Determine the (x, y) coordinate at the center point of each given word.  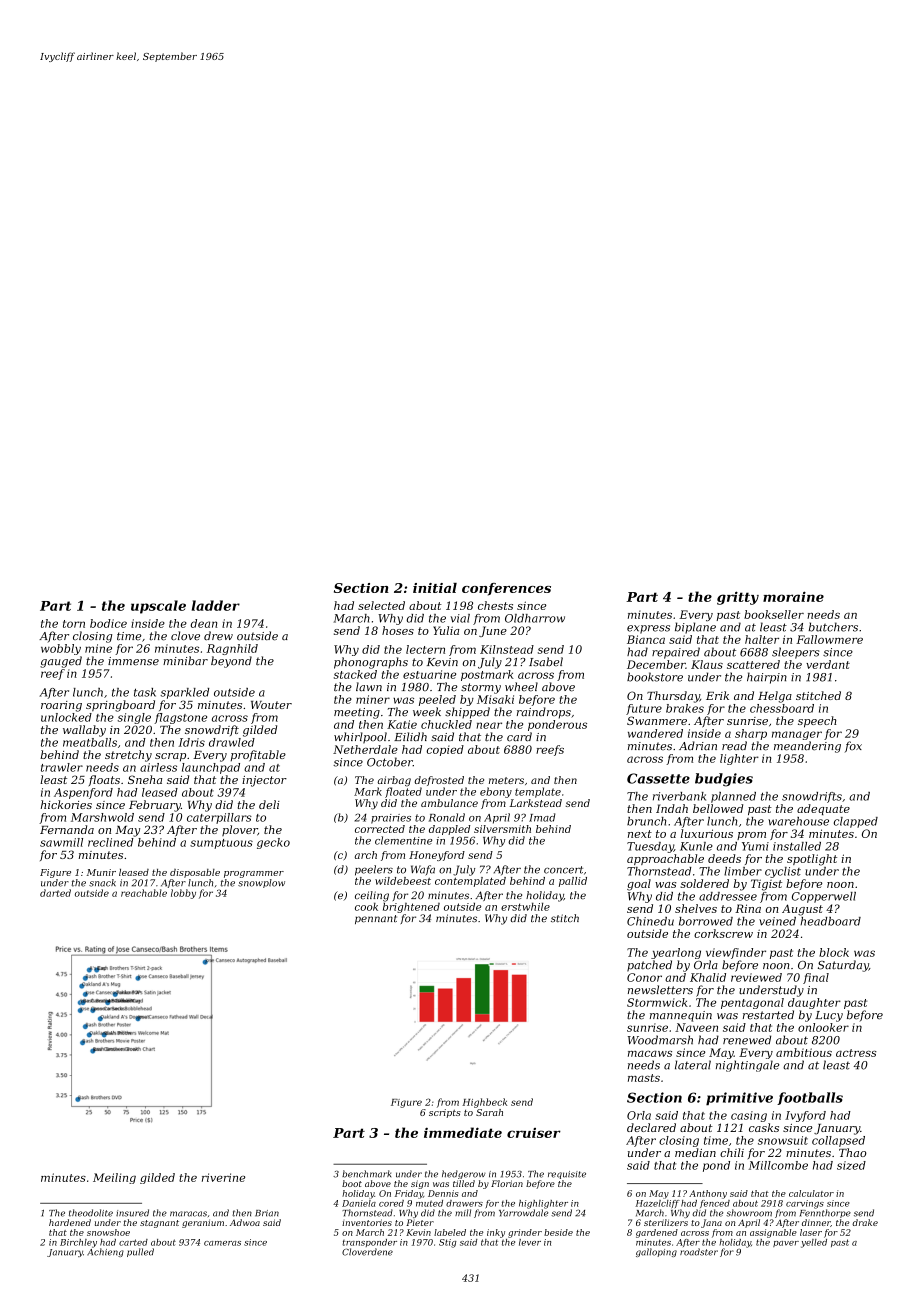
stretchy (128, 756)
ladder (216, 605)
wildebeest (403, 881)
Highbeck (484, 1103)
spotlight (812, 860)
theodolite (91, 1213)
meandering (807, 747)
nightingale (747, 1066)
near (489, 725)
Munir (101, 872)
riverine (223, 1177)
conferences (506, 589)
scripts (445, 1113)
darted (55, 893)
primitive (739, 1099)
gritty (738, 598)
